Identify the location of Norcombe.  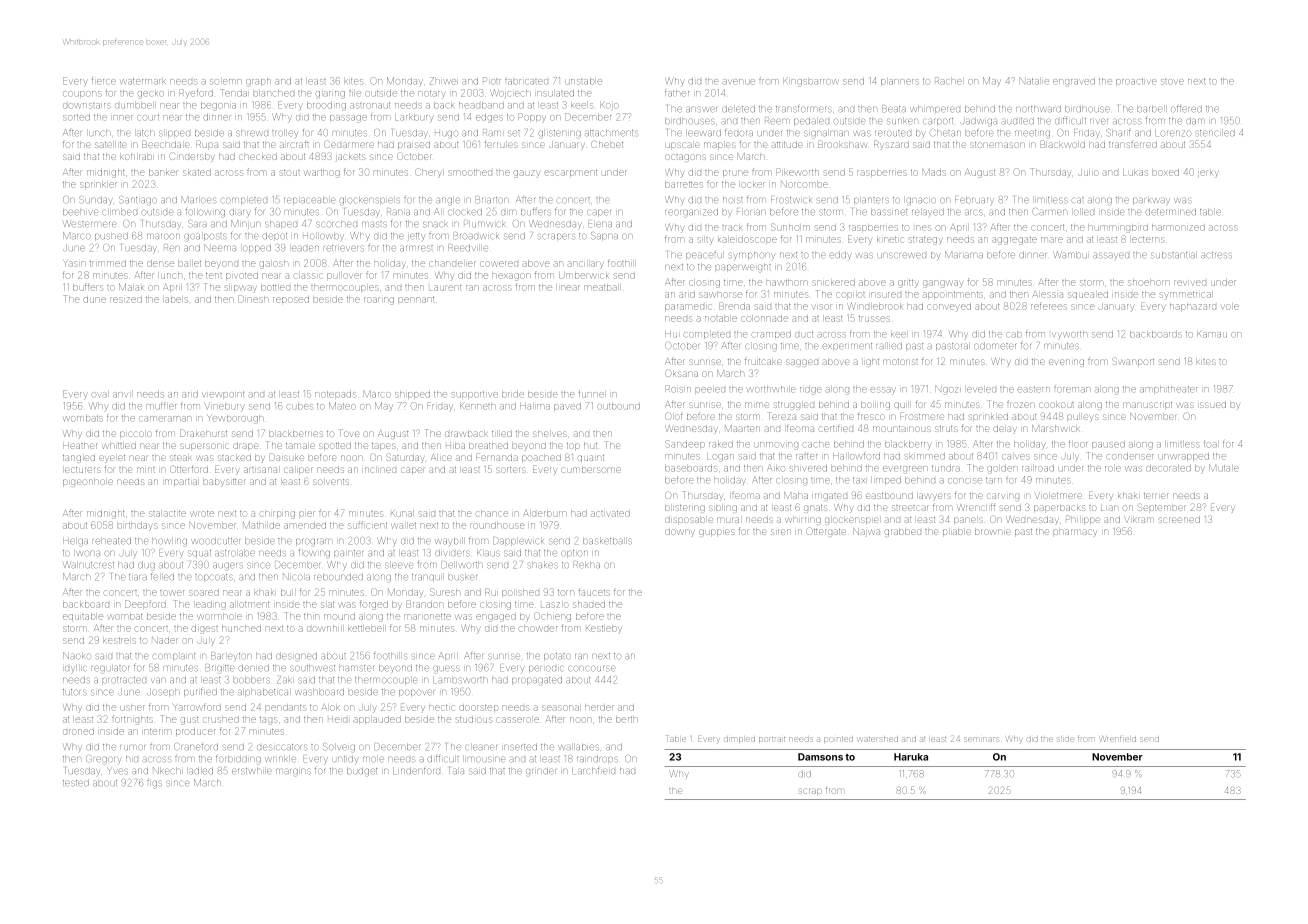
(804, 184).
